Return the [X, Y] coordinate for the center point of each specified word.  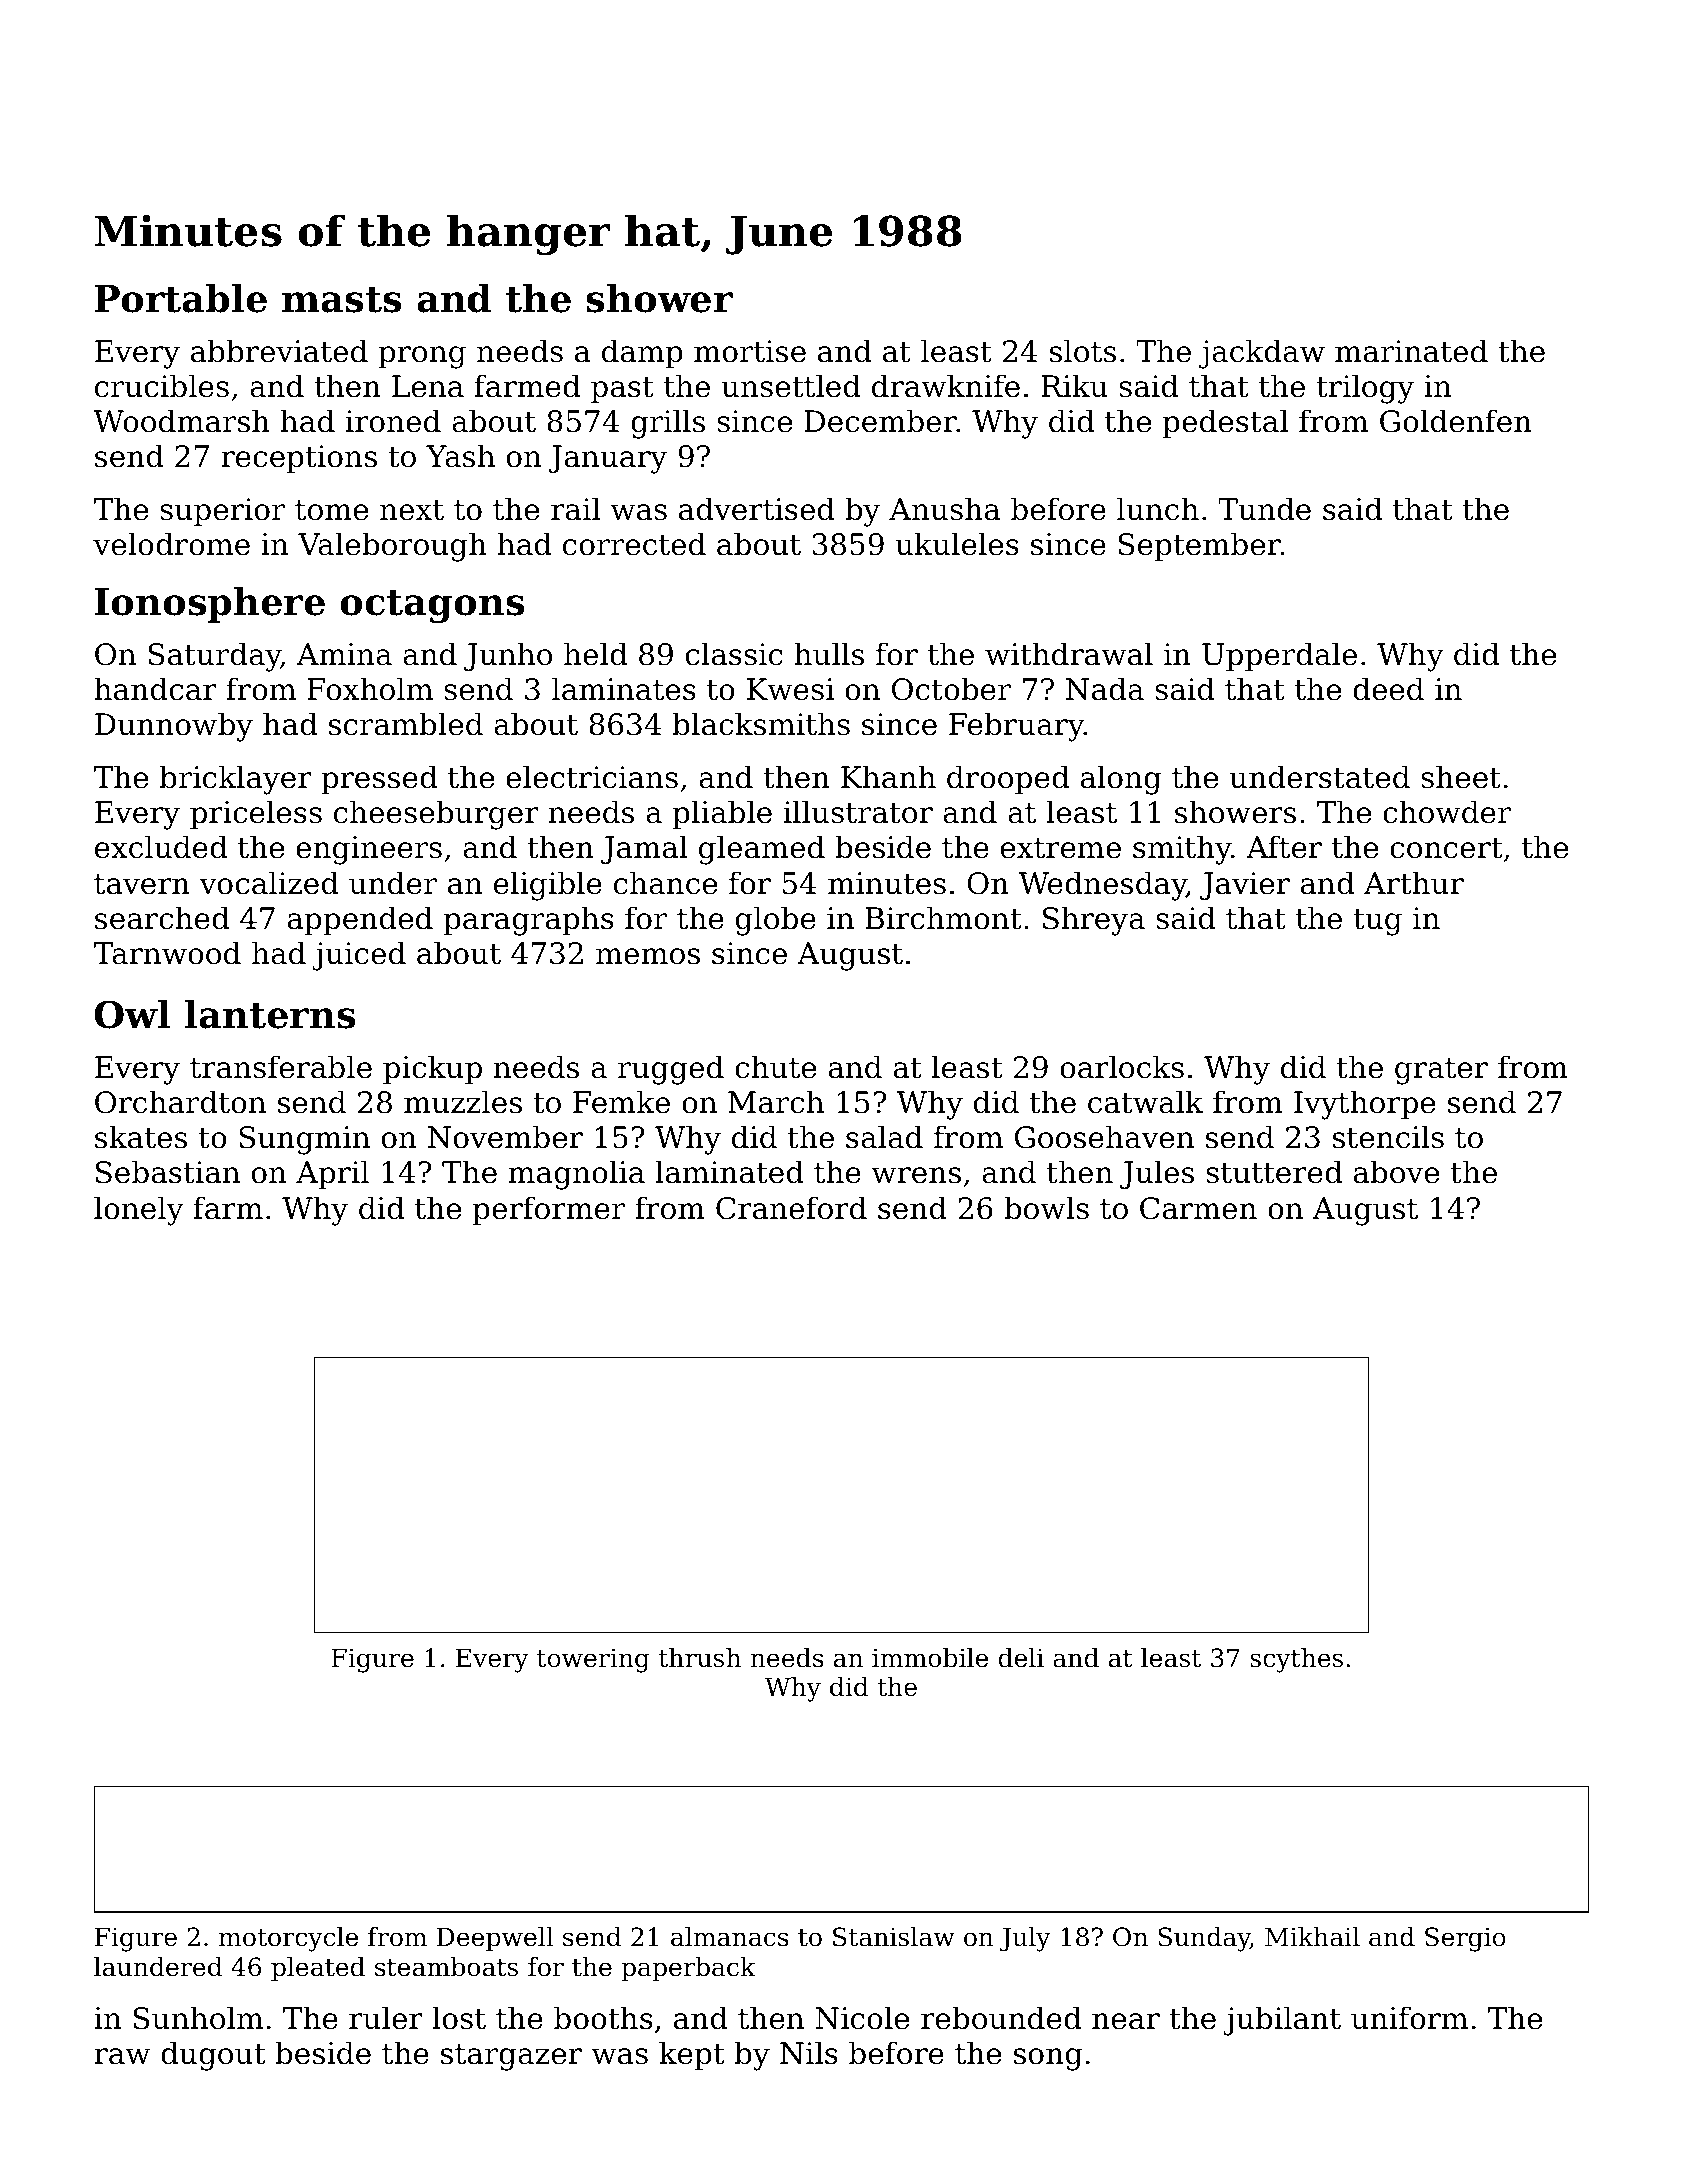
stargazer [511, 2057]
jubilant [1282, 2021]
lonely [139, 1211]
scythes [1296, 1660]
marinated [1411, 351]
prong [422, 357]
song [1048, 2059]
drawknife [946, 386]
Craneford [791, 1208]
